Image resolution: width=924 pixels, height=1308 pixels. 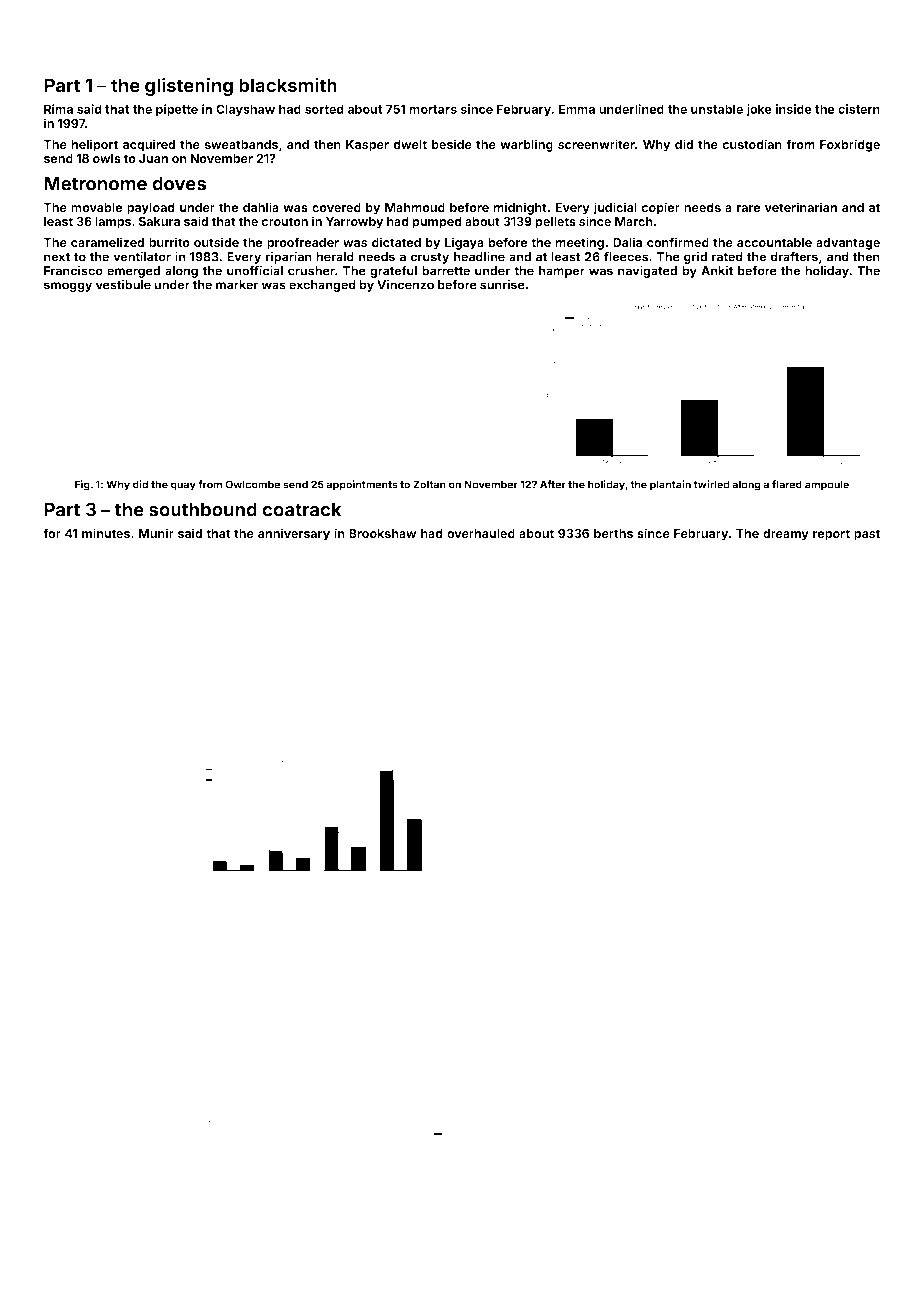 I want to click on plantain, so click(x=670, y=485).
